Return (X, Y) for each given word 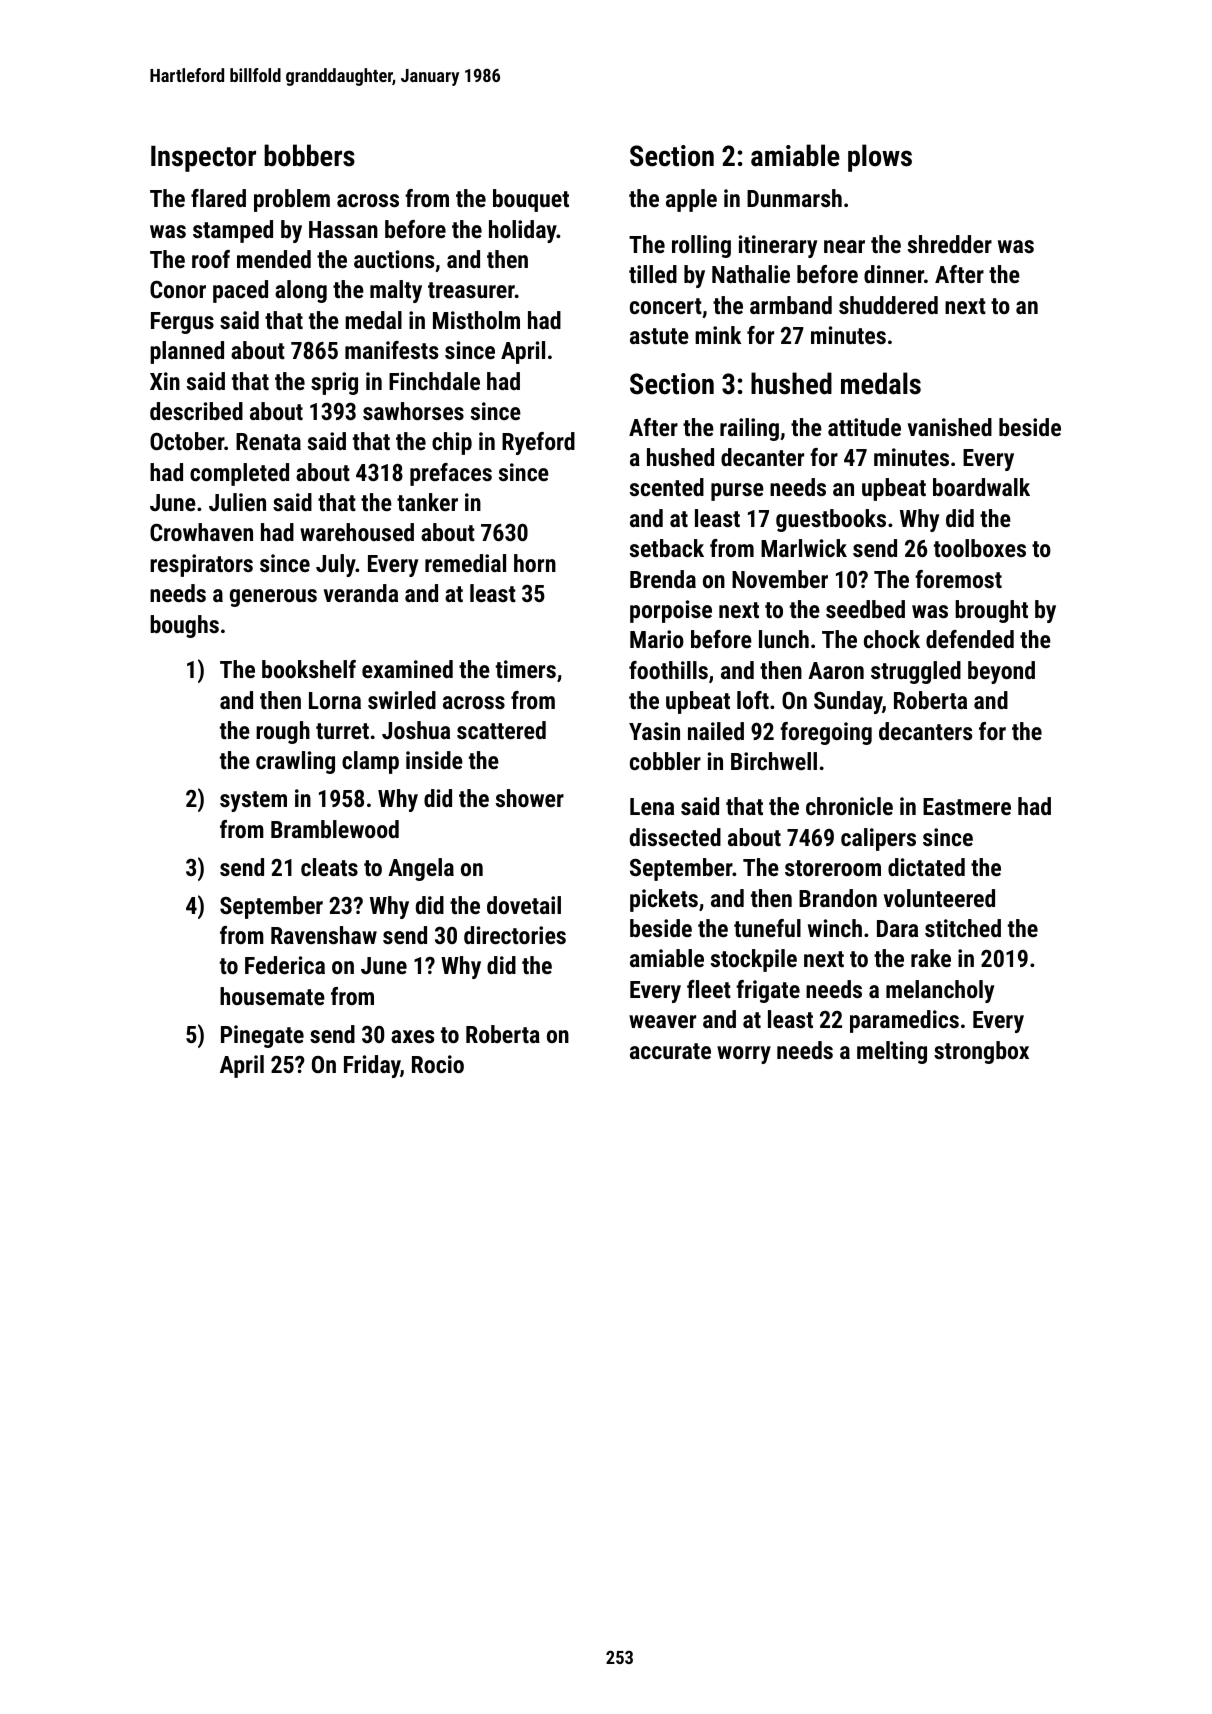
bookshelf (309, 669)
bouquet (531, 200)
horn (535, 563)
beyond (1001, 672)
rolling (701, 246)
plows (880, 158)
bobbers (309, 155)
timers (526, 669)
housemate (272, 996)
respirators (201, 565)
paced (240, 291)
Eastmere (967, 806)
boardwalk (981, 487)
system (253, 801)
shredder (950, 244)
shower (530, 798)
